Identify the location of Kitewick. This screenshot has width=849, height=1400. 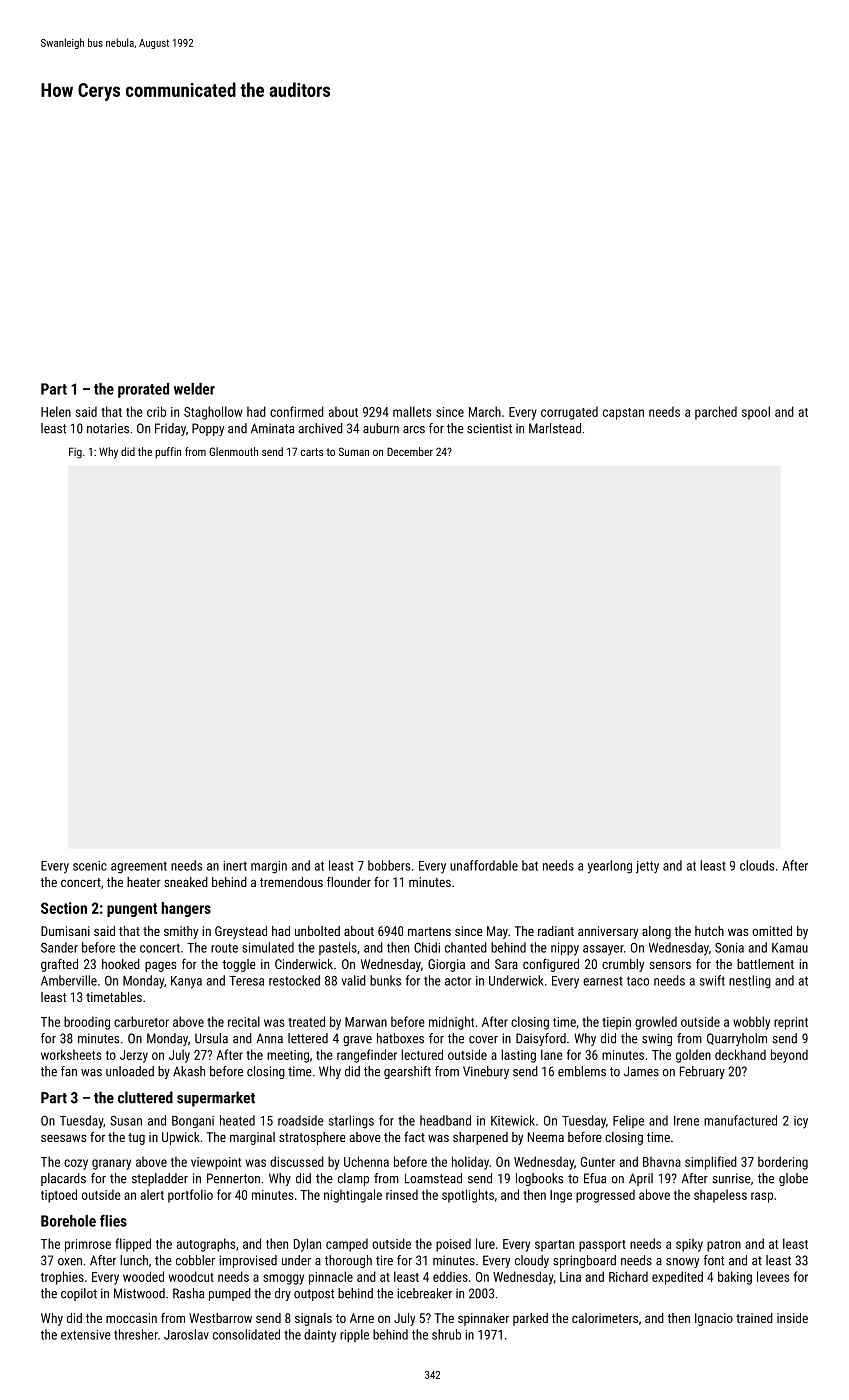
(513, 1120).
